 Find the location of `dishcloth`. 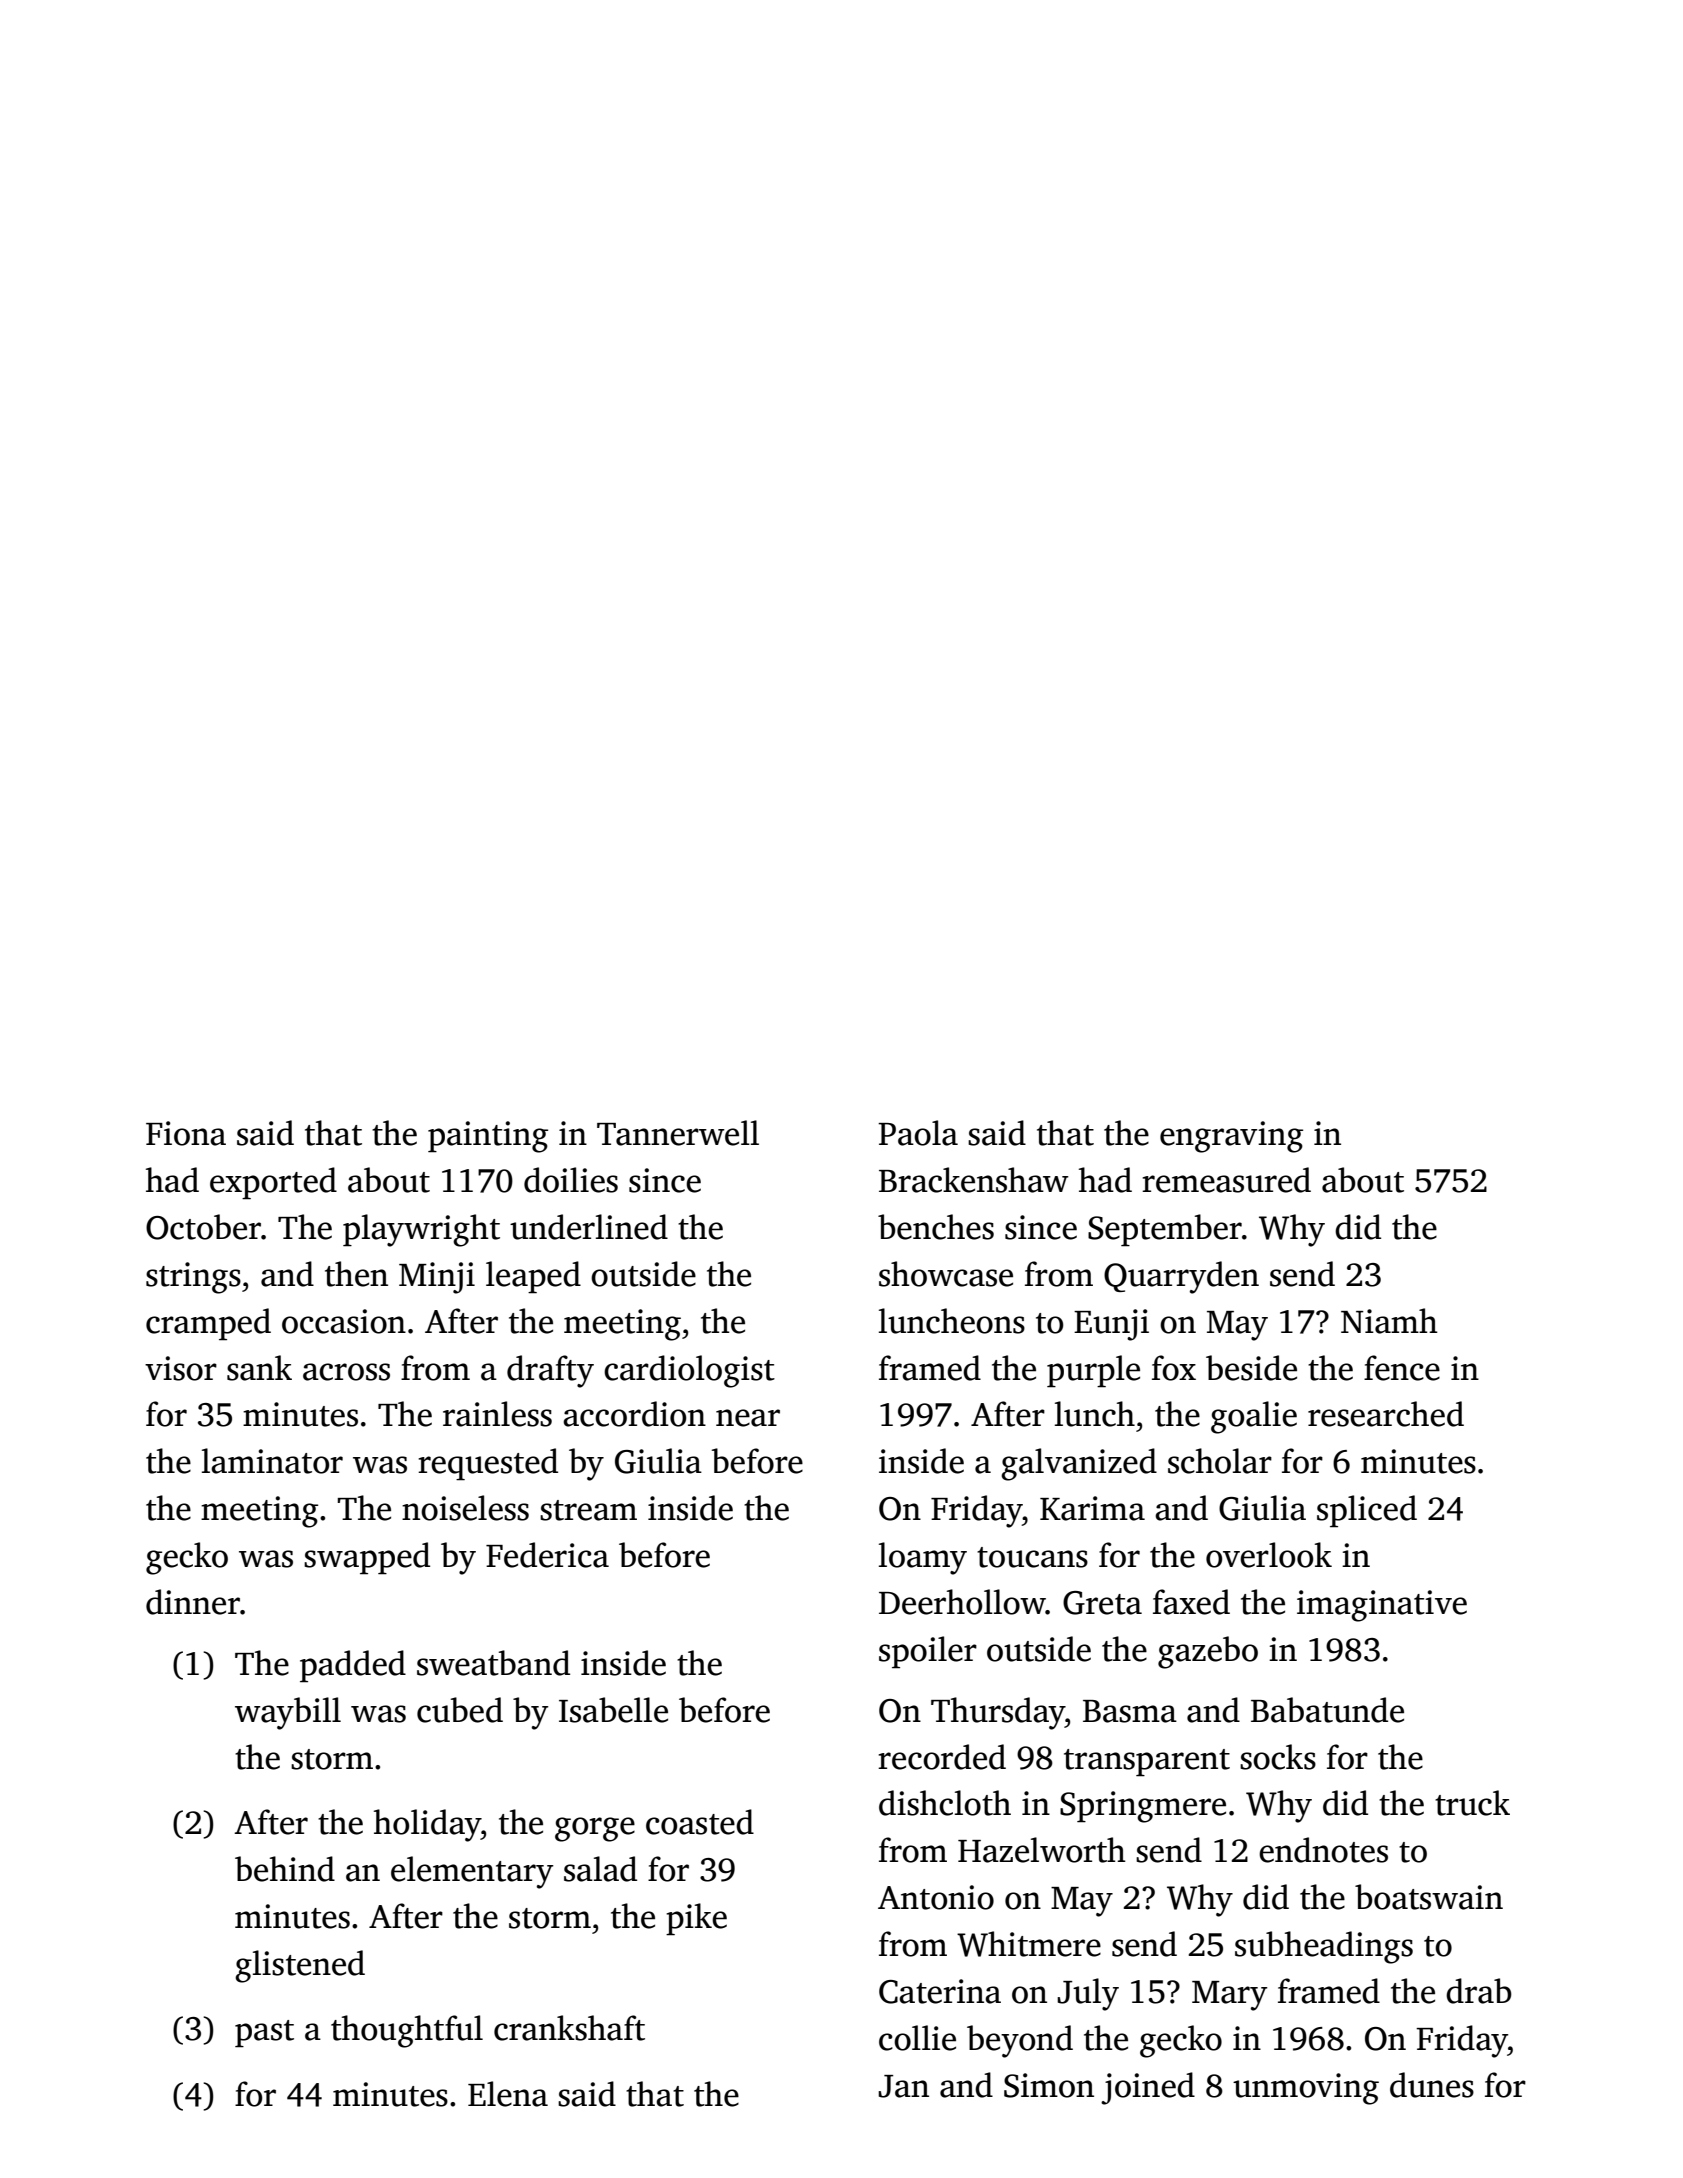

dishcloth is located at coordinates (945, 1803).
